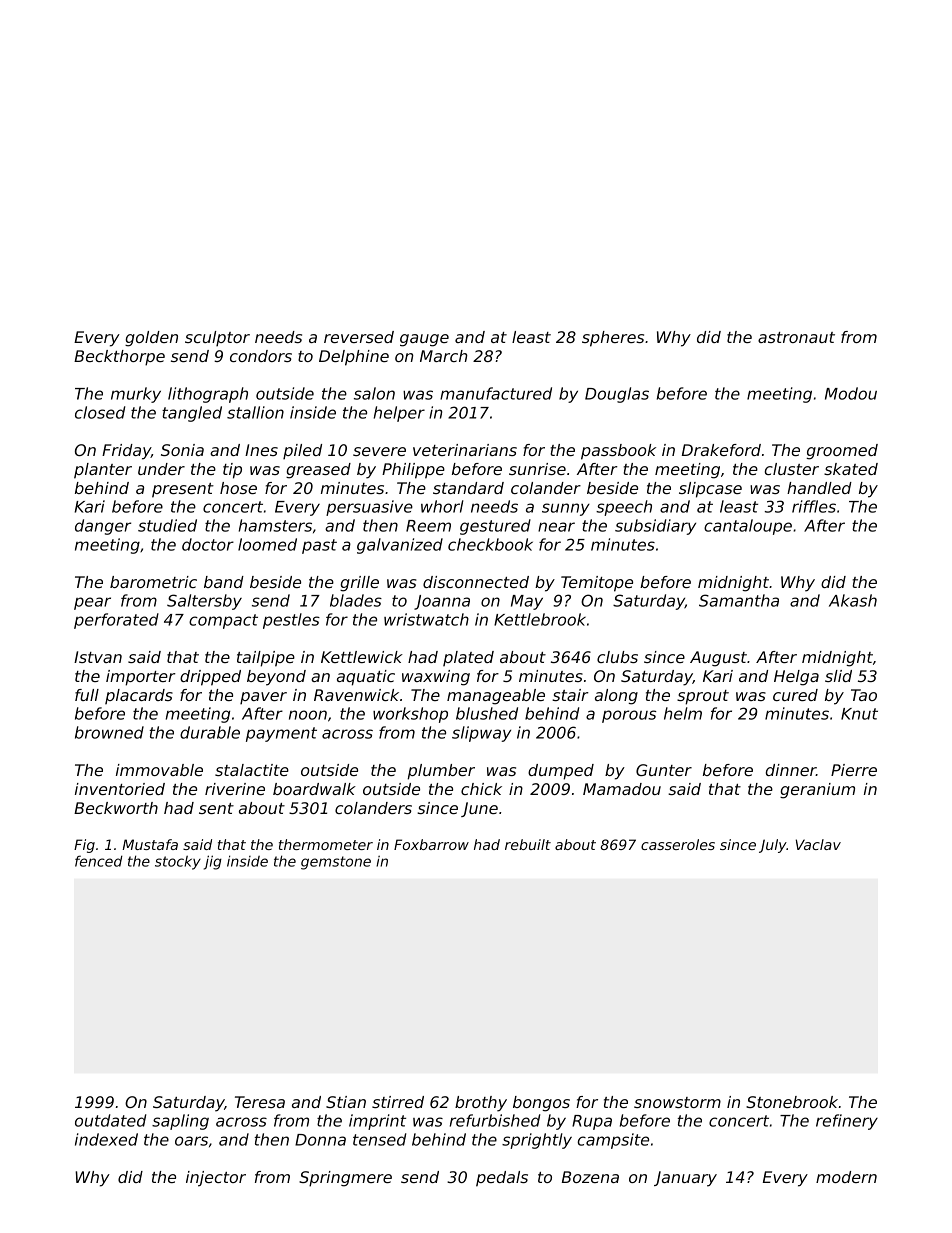 Image resolution: width=952 pixels, height=1233 pixels. Describe the element at coordinates (496, 697) in the image. I see `manageable` at that location.
